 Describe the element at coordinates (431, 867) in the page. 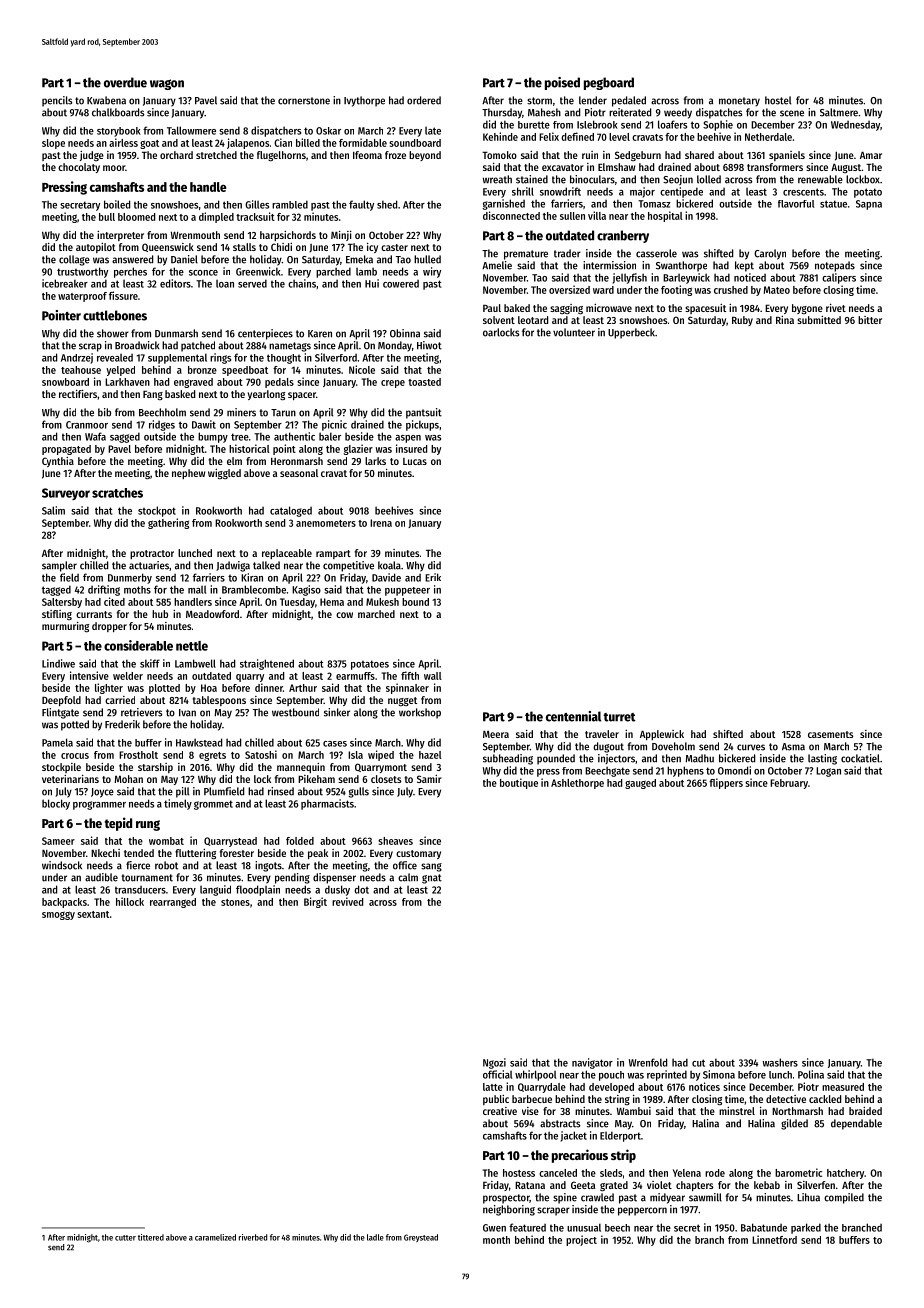

I see `sang` at that location.
